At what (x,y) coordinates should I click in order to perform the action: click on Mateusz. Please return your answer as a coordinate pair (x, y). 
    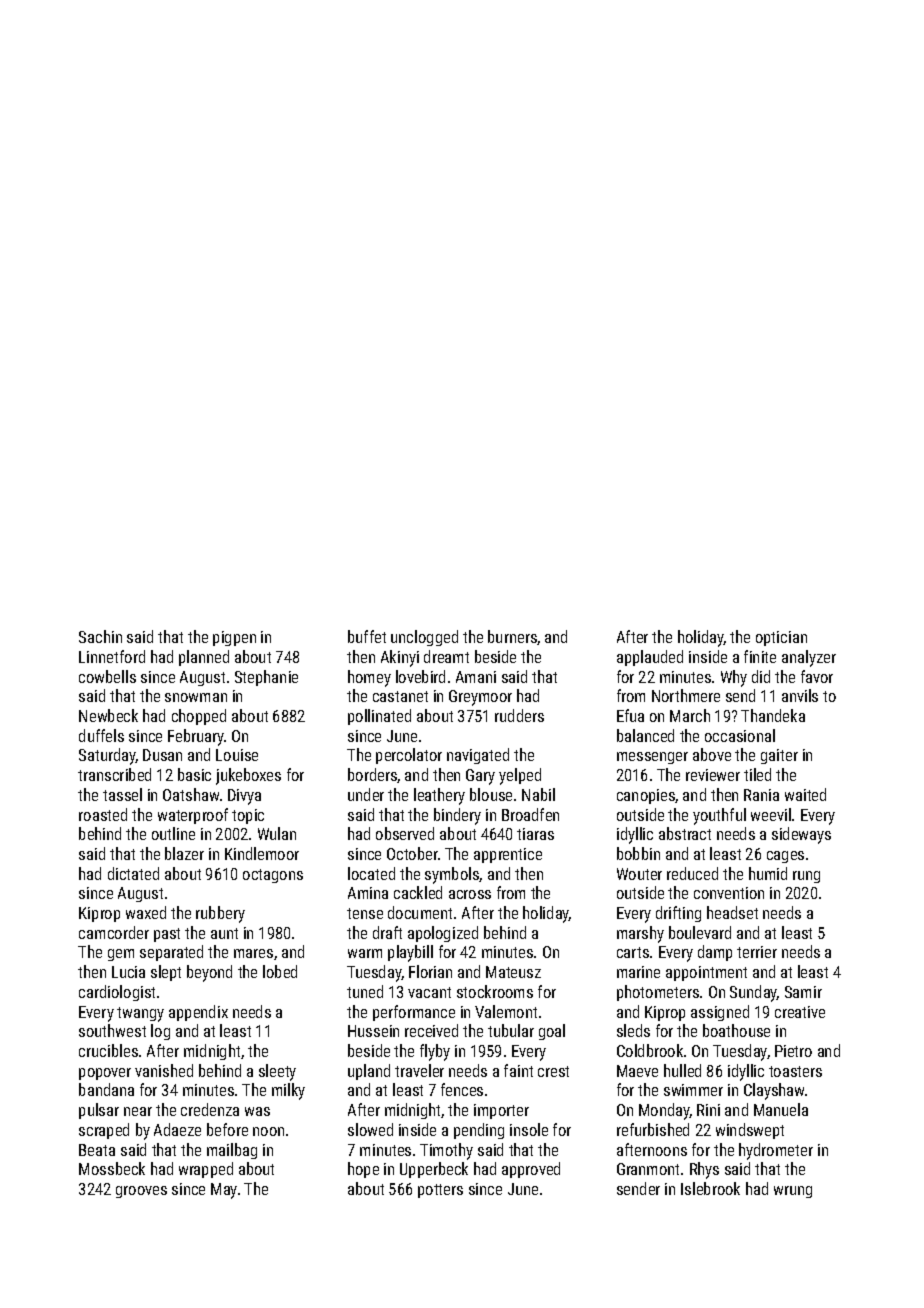
    Looking at the image, I should click on (513, 972).
